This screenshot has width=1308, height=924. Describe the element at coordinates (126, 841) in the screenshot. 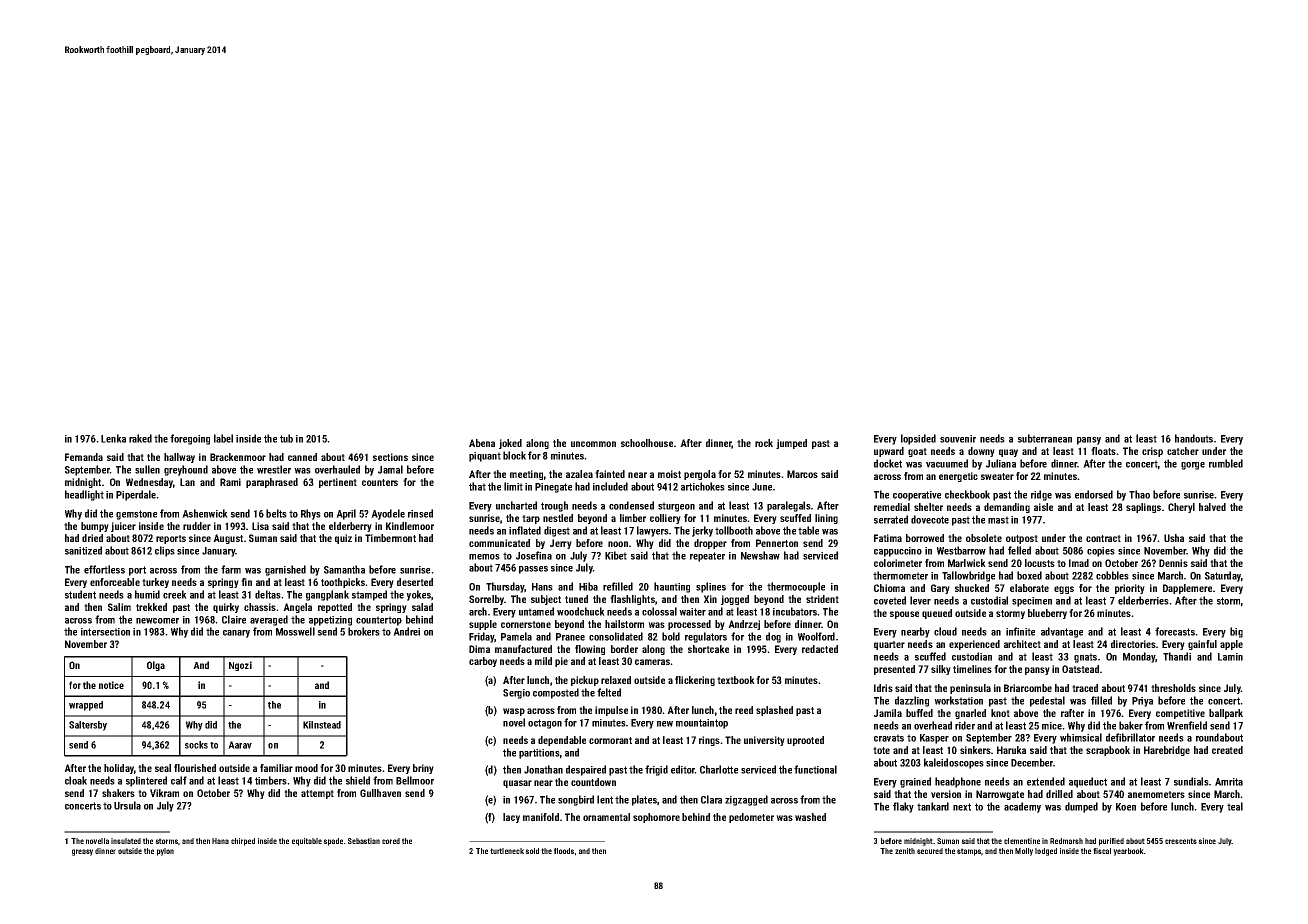

I see `insulated` at that location.
